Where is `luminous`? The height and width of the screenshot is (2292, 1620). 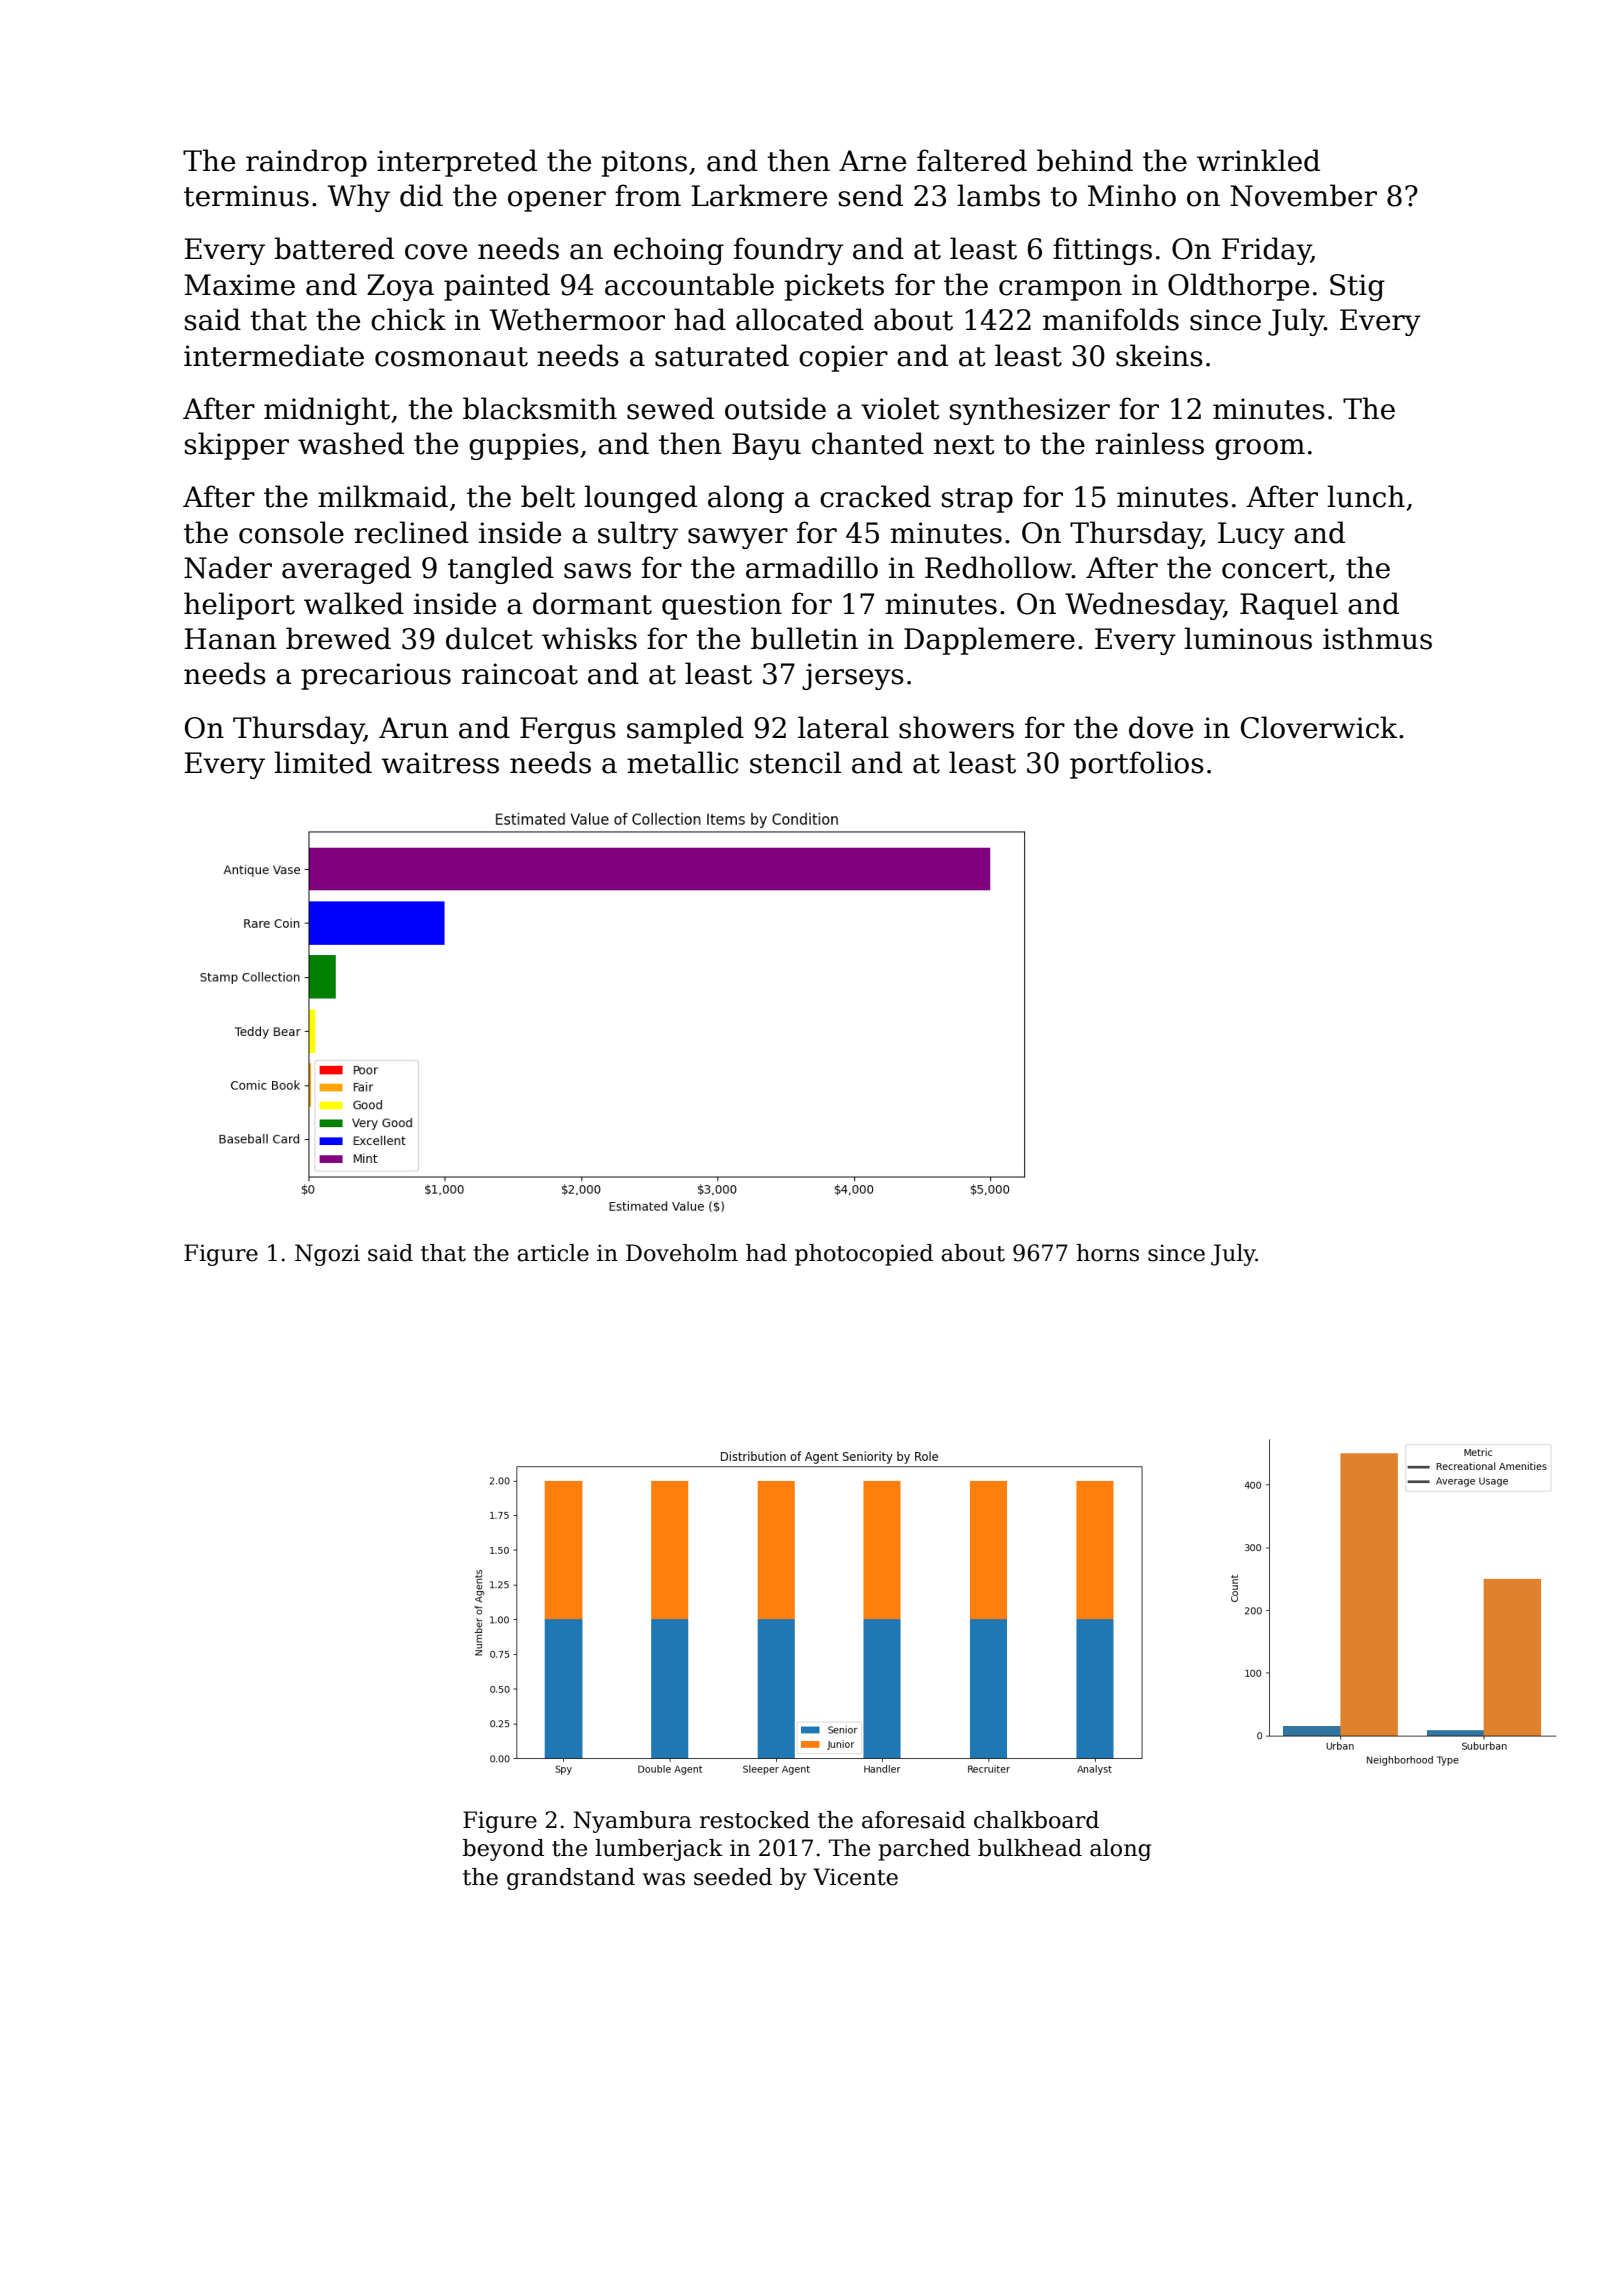
luminous is located at coordinates (1248, 638).
